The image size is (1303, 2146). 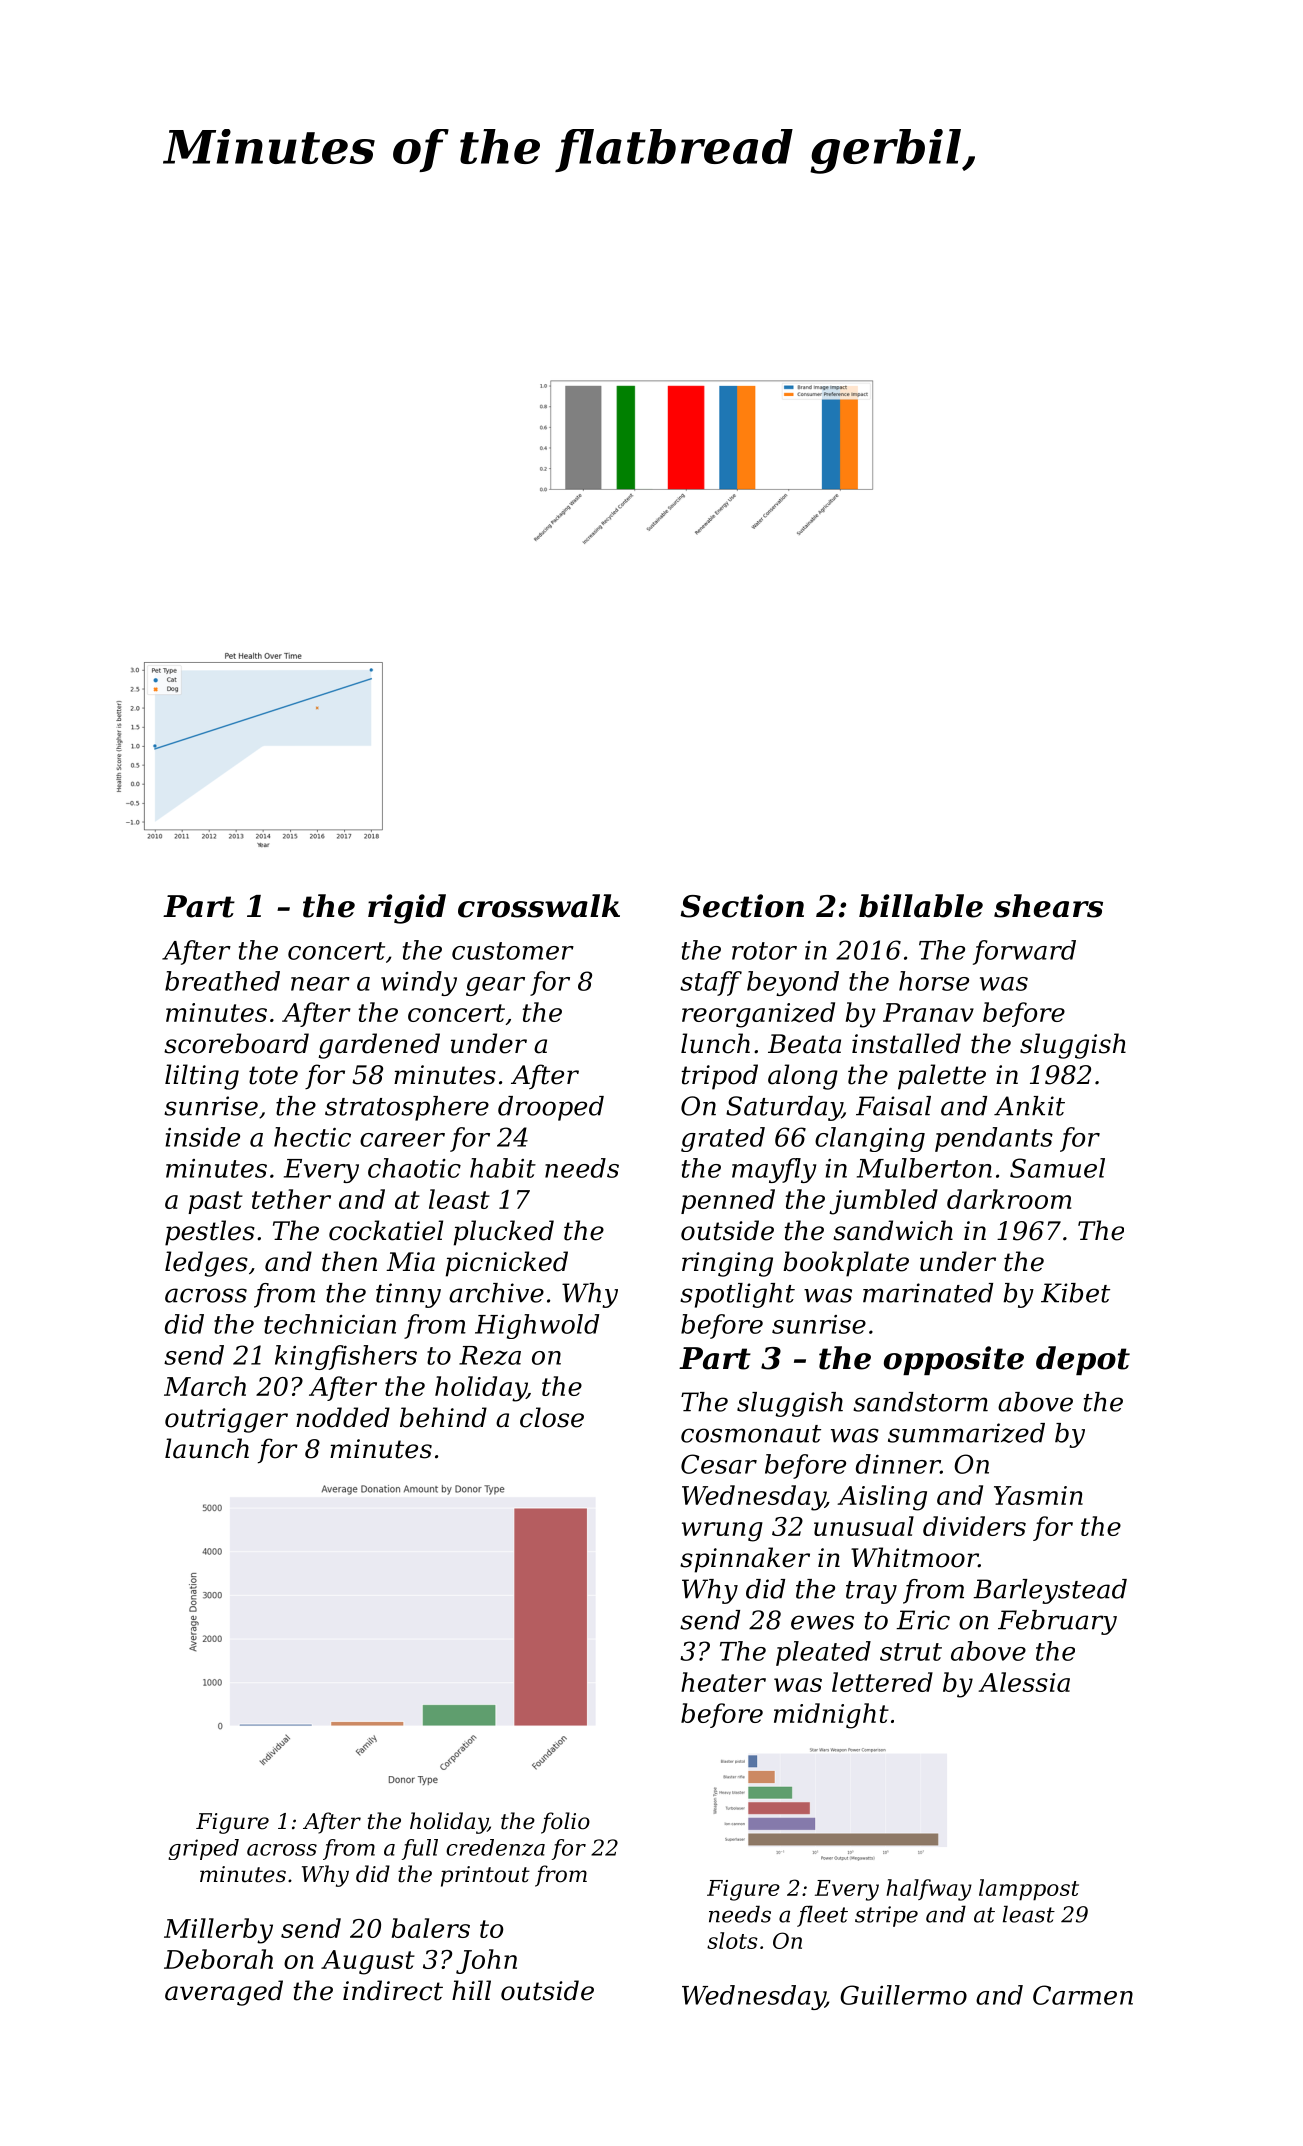 What do you see at coordinates (203, 1849) in the page?
I see `griped` at bounding box center [203, 1849].
